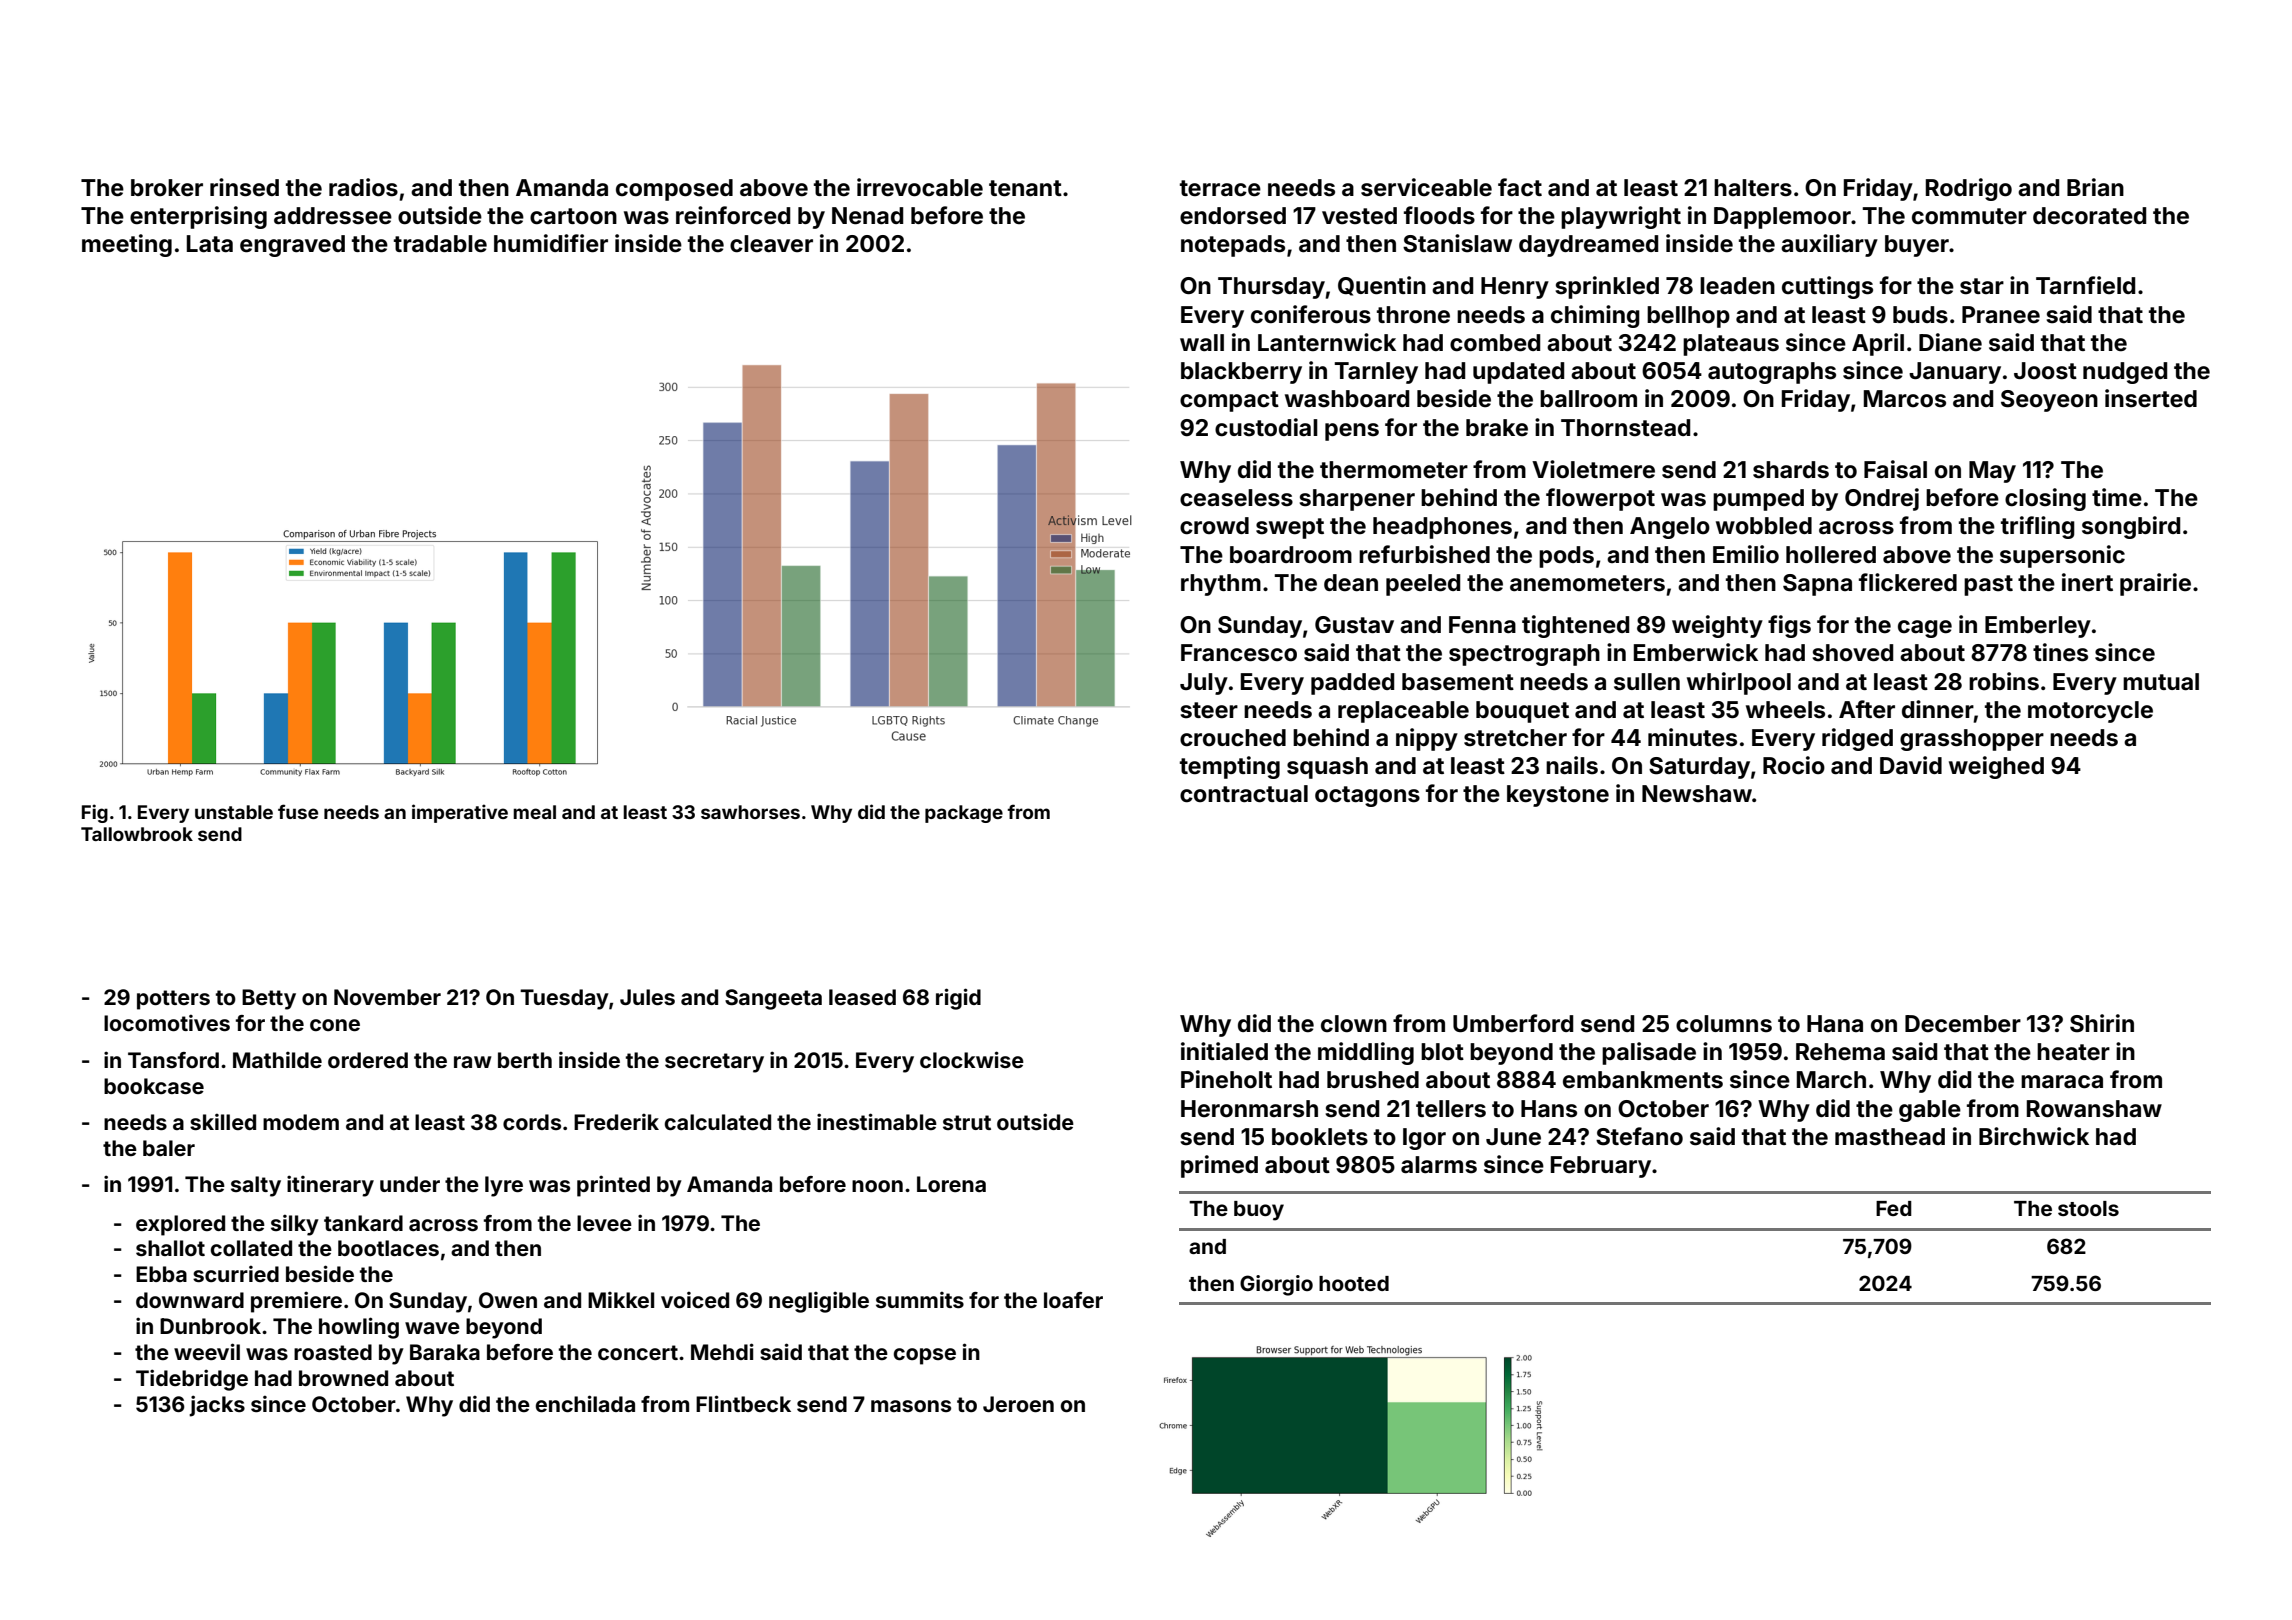  Describe the element at coordinates (1403, 712) in the page. I see `replaceable` at that location.
